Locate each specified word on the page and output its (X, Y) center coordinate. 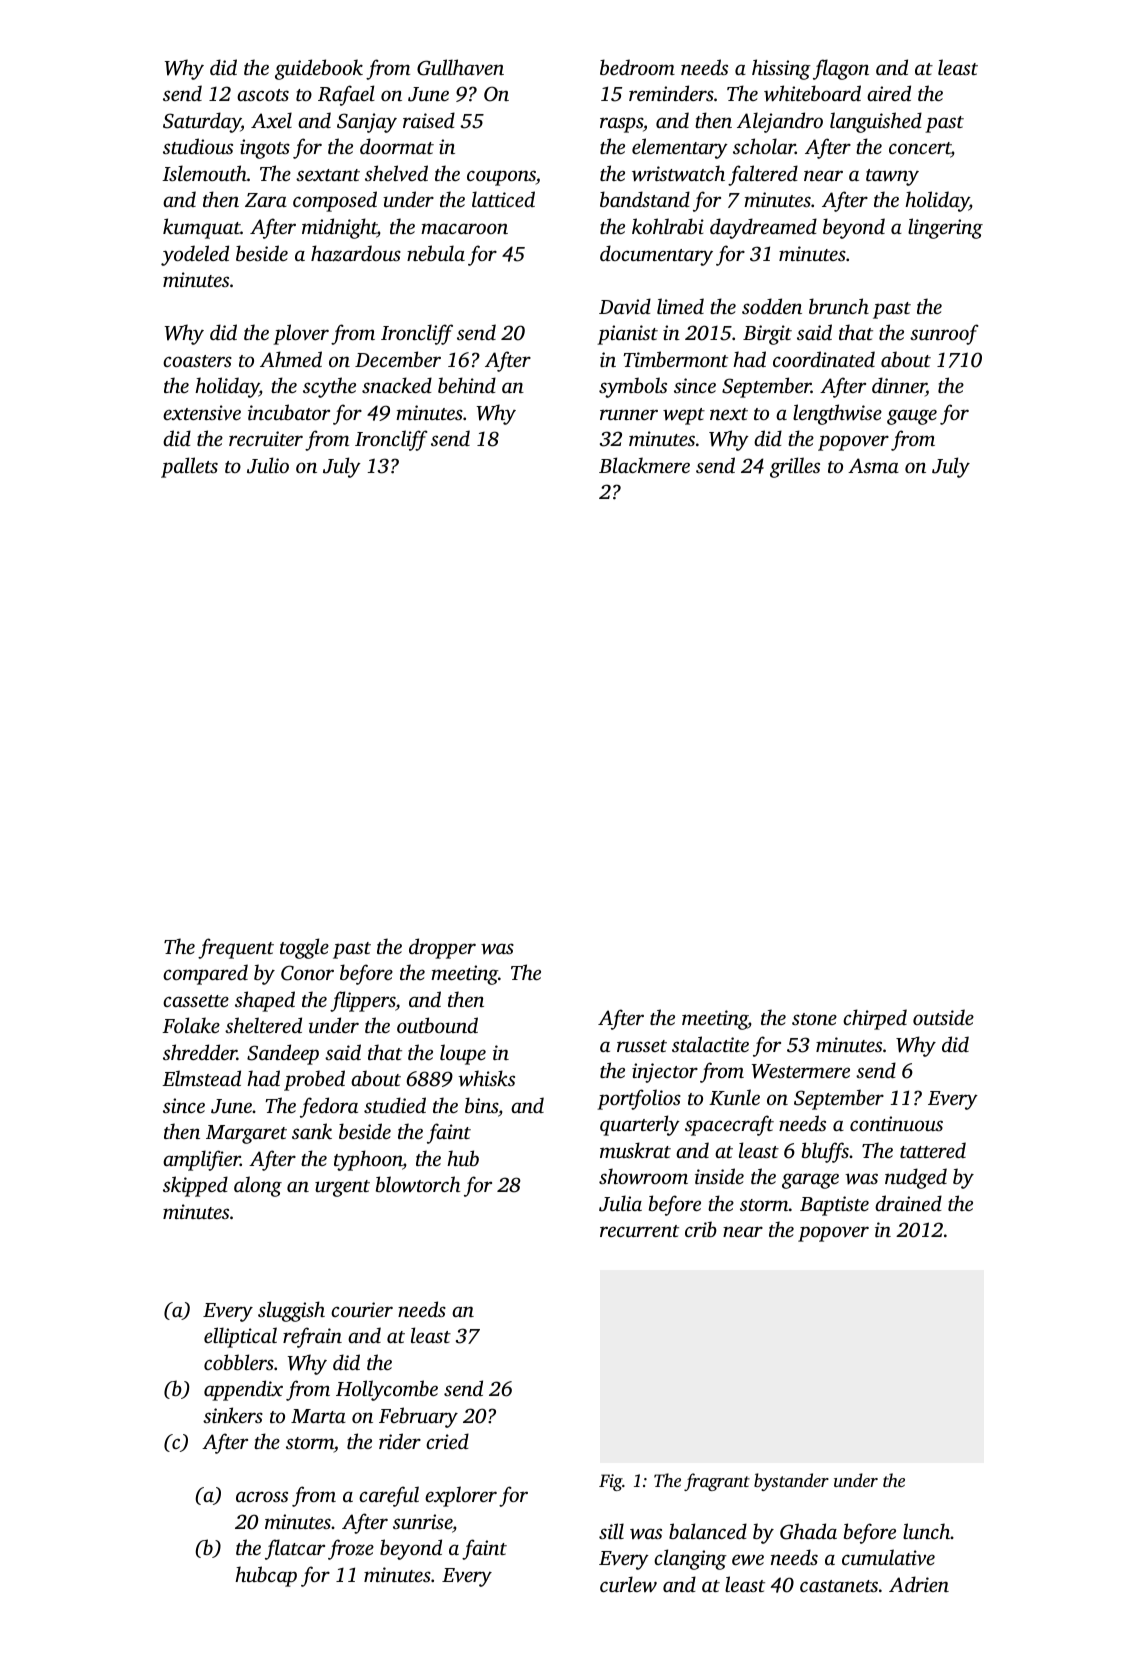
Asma (873, 465)
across (262, 1496)
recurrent (639, 1231)
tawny (892, 177)
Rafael (346, 95)
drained (908, 1203)
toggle (304, 948)
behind (467, 385)
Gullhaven (460, 67)
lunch (927, 1531)
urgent (342, 1188)
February (418, 1417)
